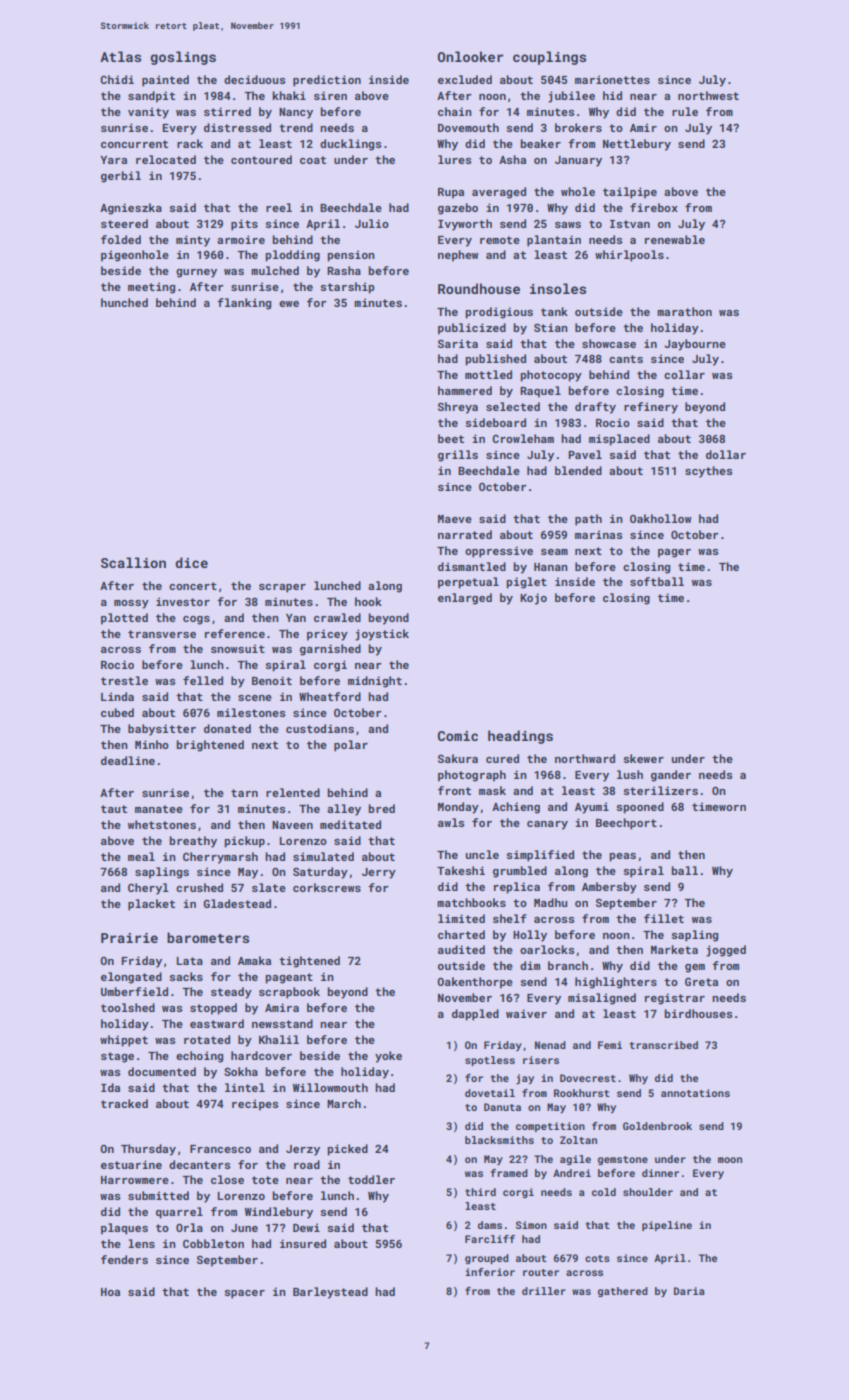  Describe the element at coordinates (470, 56) in the page. I see `Onlooker` at that location.
